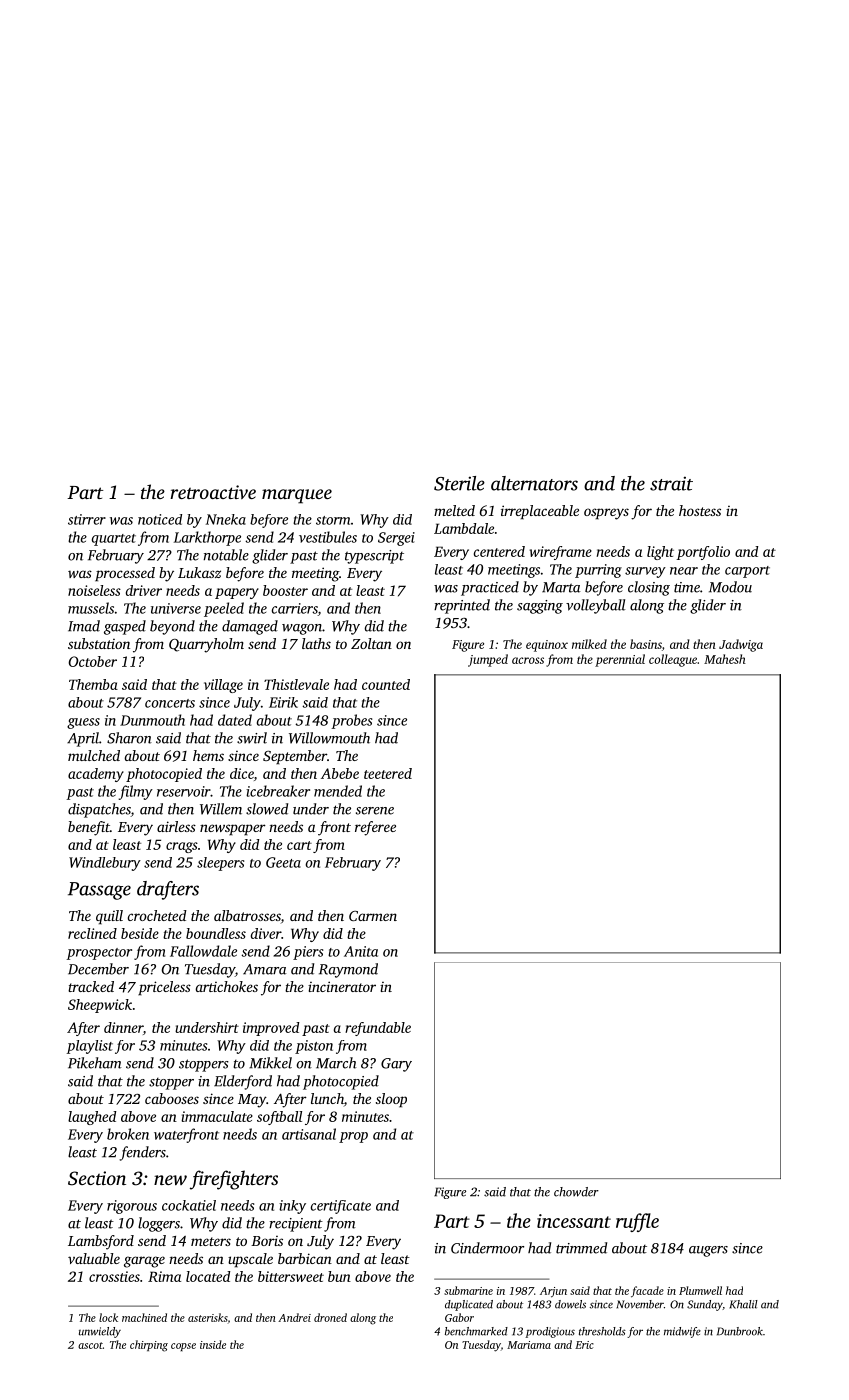  Describe the element at coordinates (333, 520) in the image. I see `storm` at that location.
